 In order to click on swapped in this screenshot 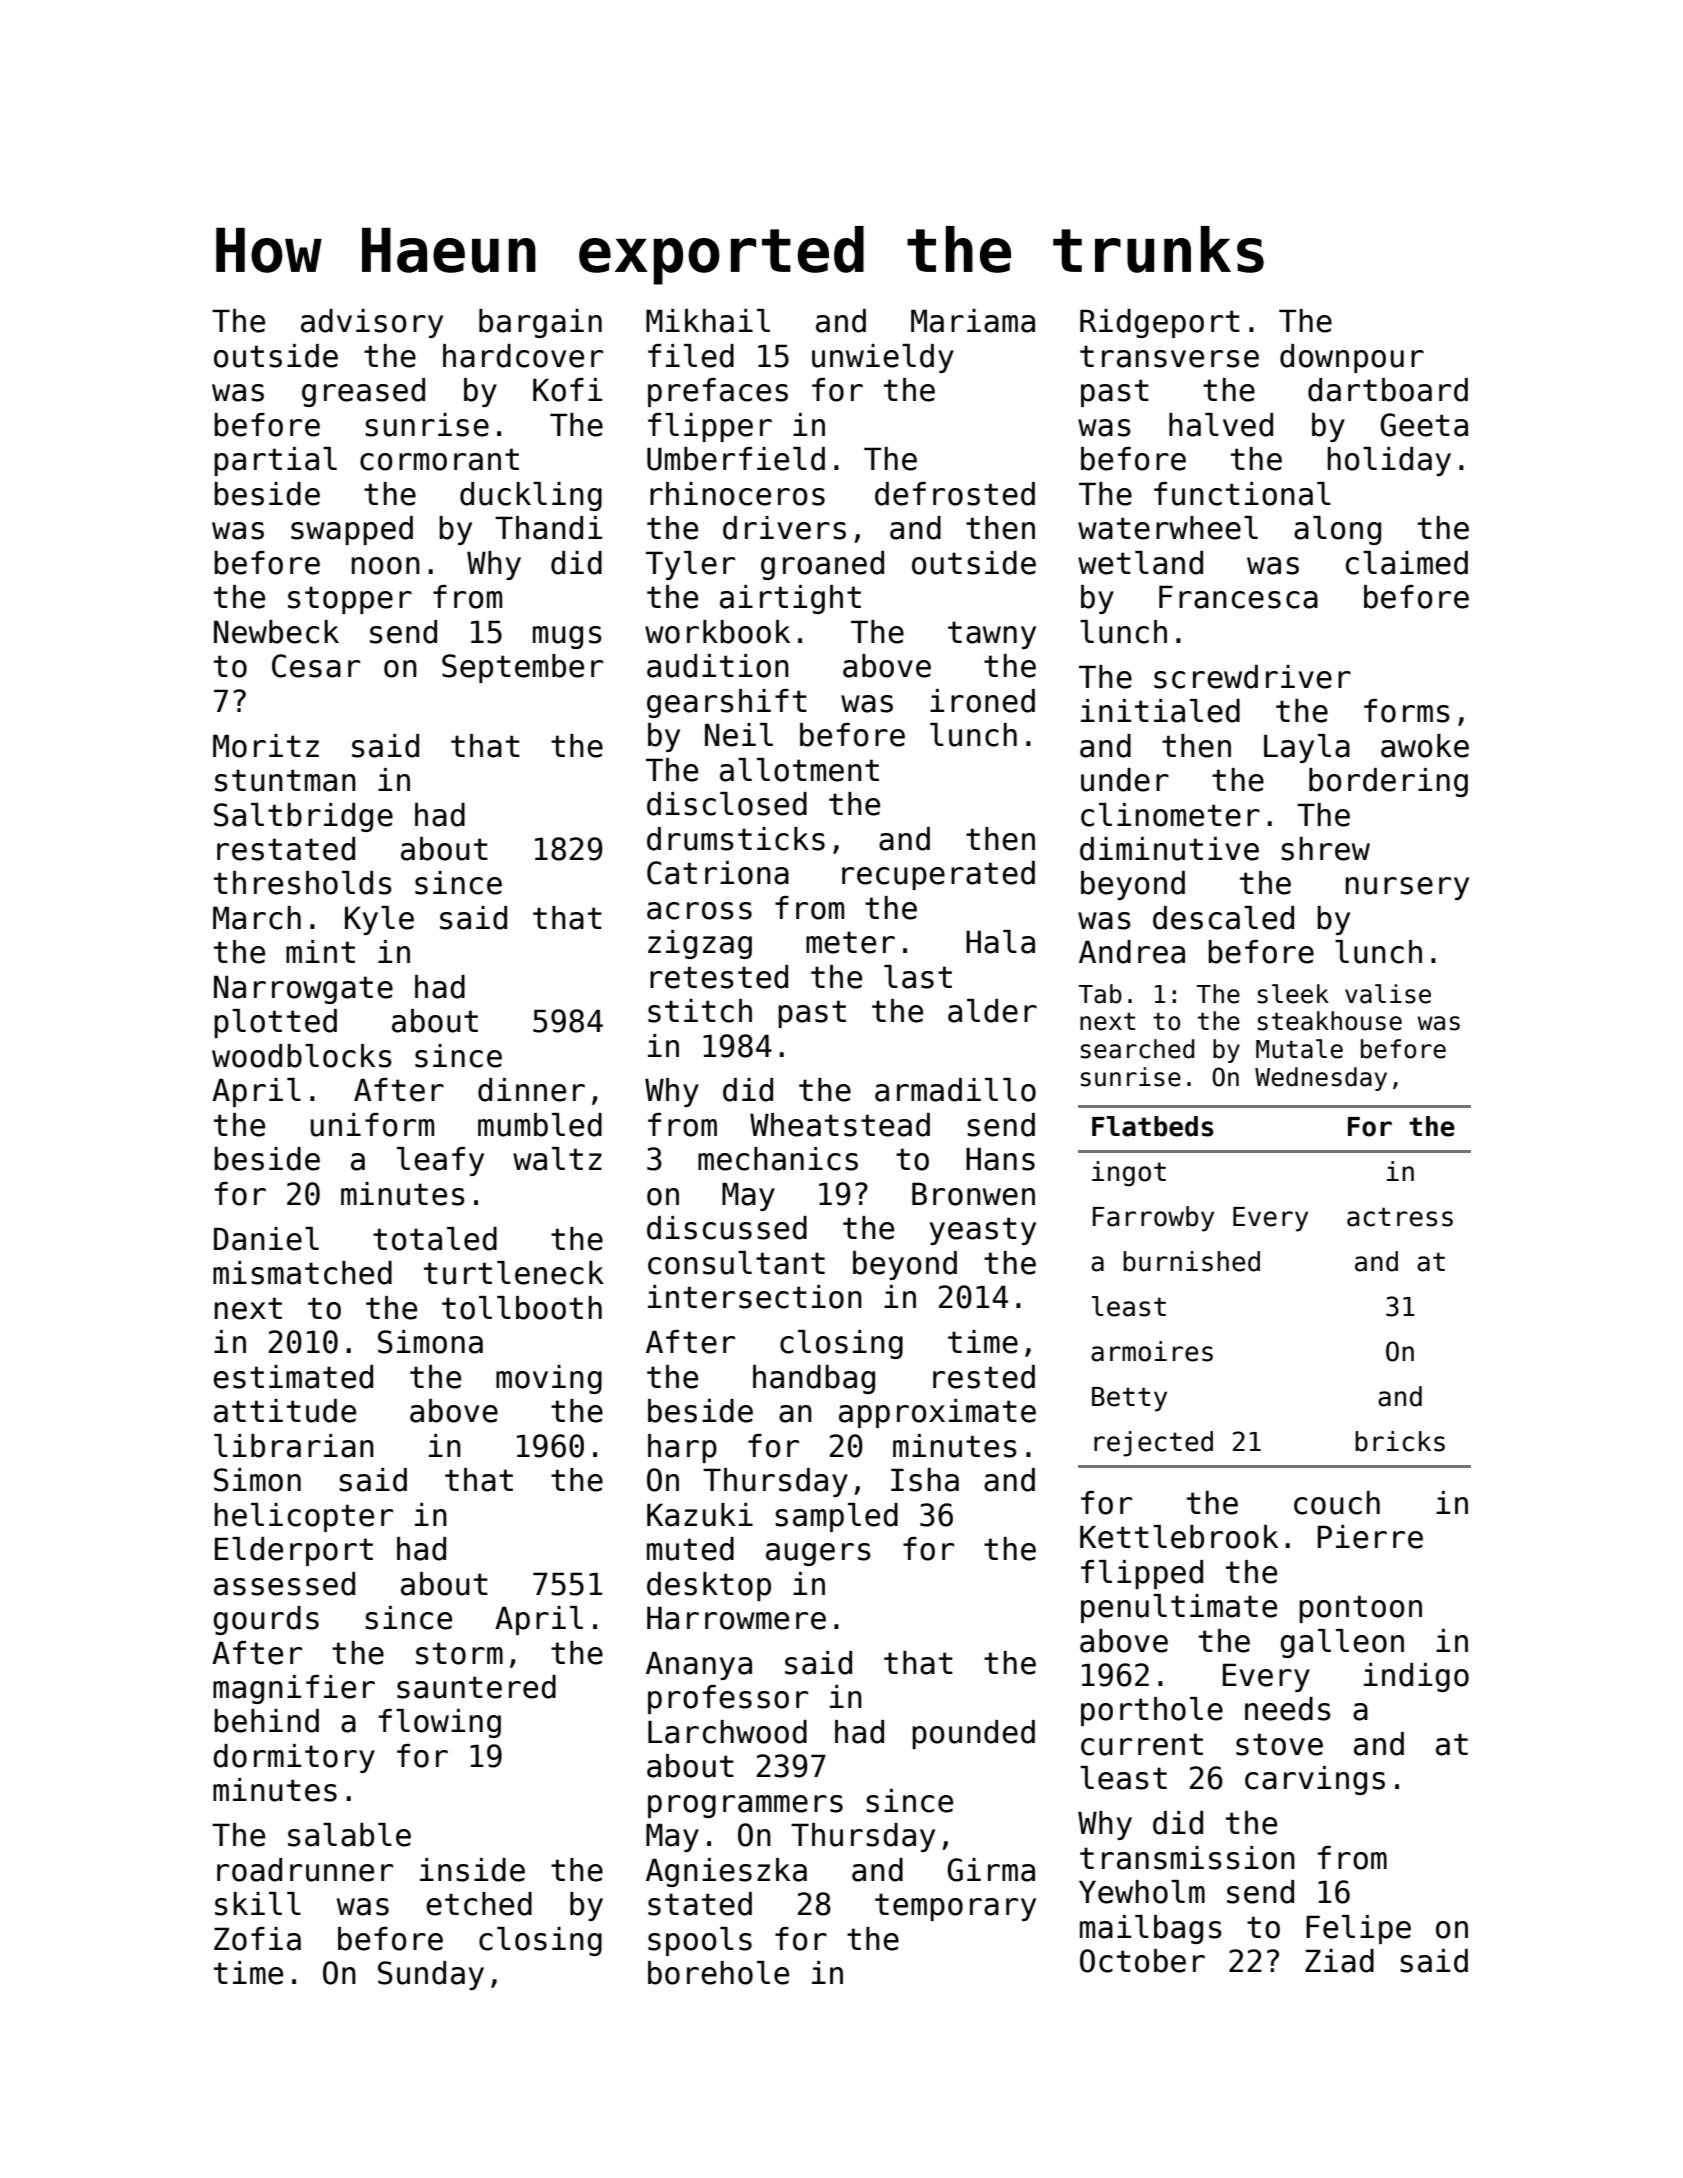, I will do `click(352, 530)`.
